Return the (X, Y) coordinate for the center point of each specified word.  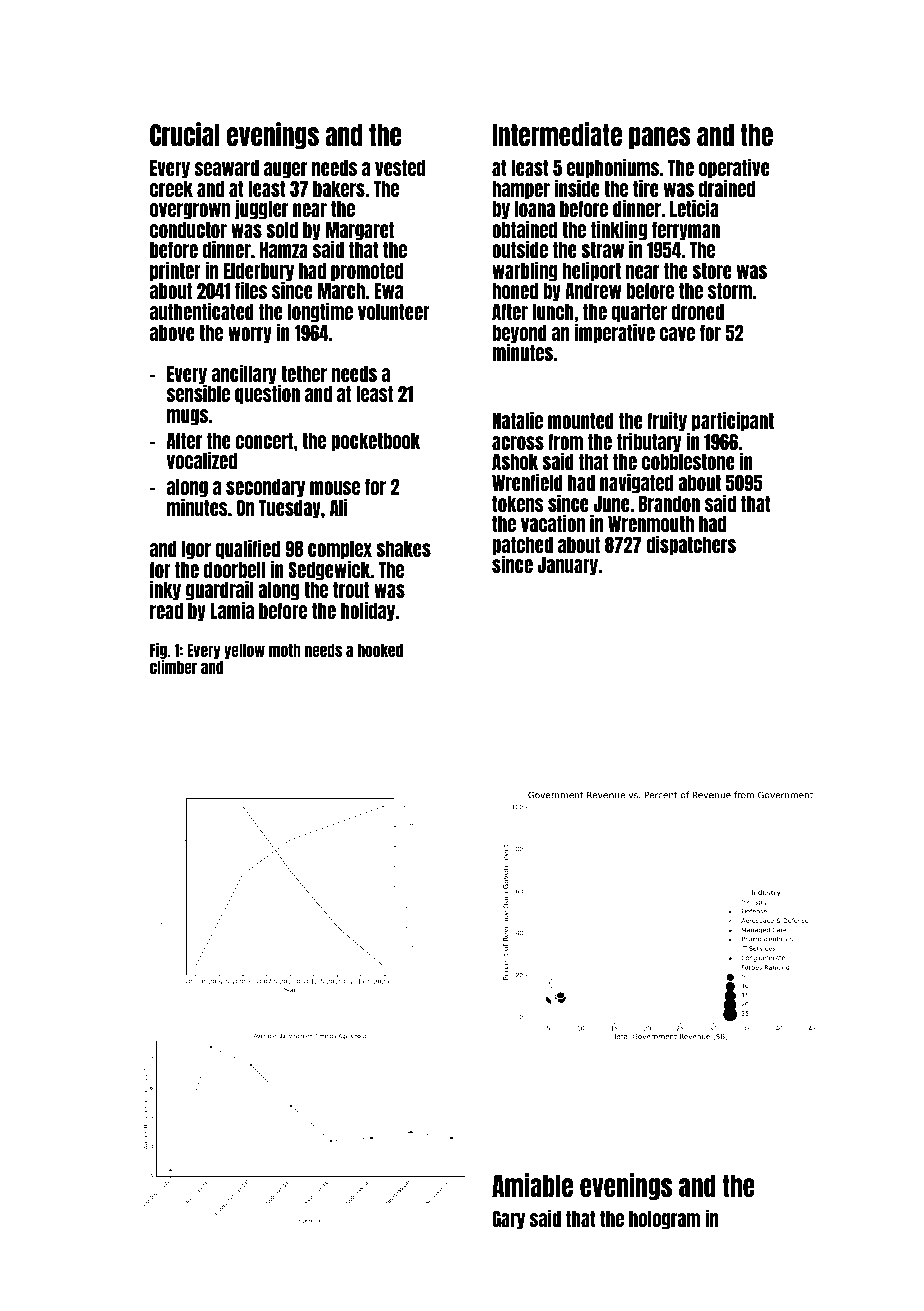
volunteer (394, 312)
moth (285, 650)
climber (173, 667)
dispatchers (691, 545)
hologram (664, 1220)
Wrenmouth (651, 524)
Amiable (532, 1185)
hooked (380, 650)
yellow (244, 651)
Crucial (185, 134)
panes (660, 138)
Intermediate (557, 134)
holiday (368, 611)
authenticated (202, 311)
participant (733, 421)
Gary (508, 1220)
